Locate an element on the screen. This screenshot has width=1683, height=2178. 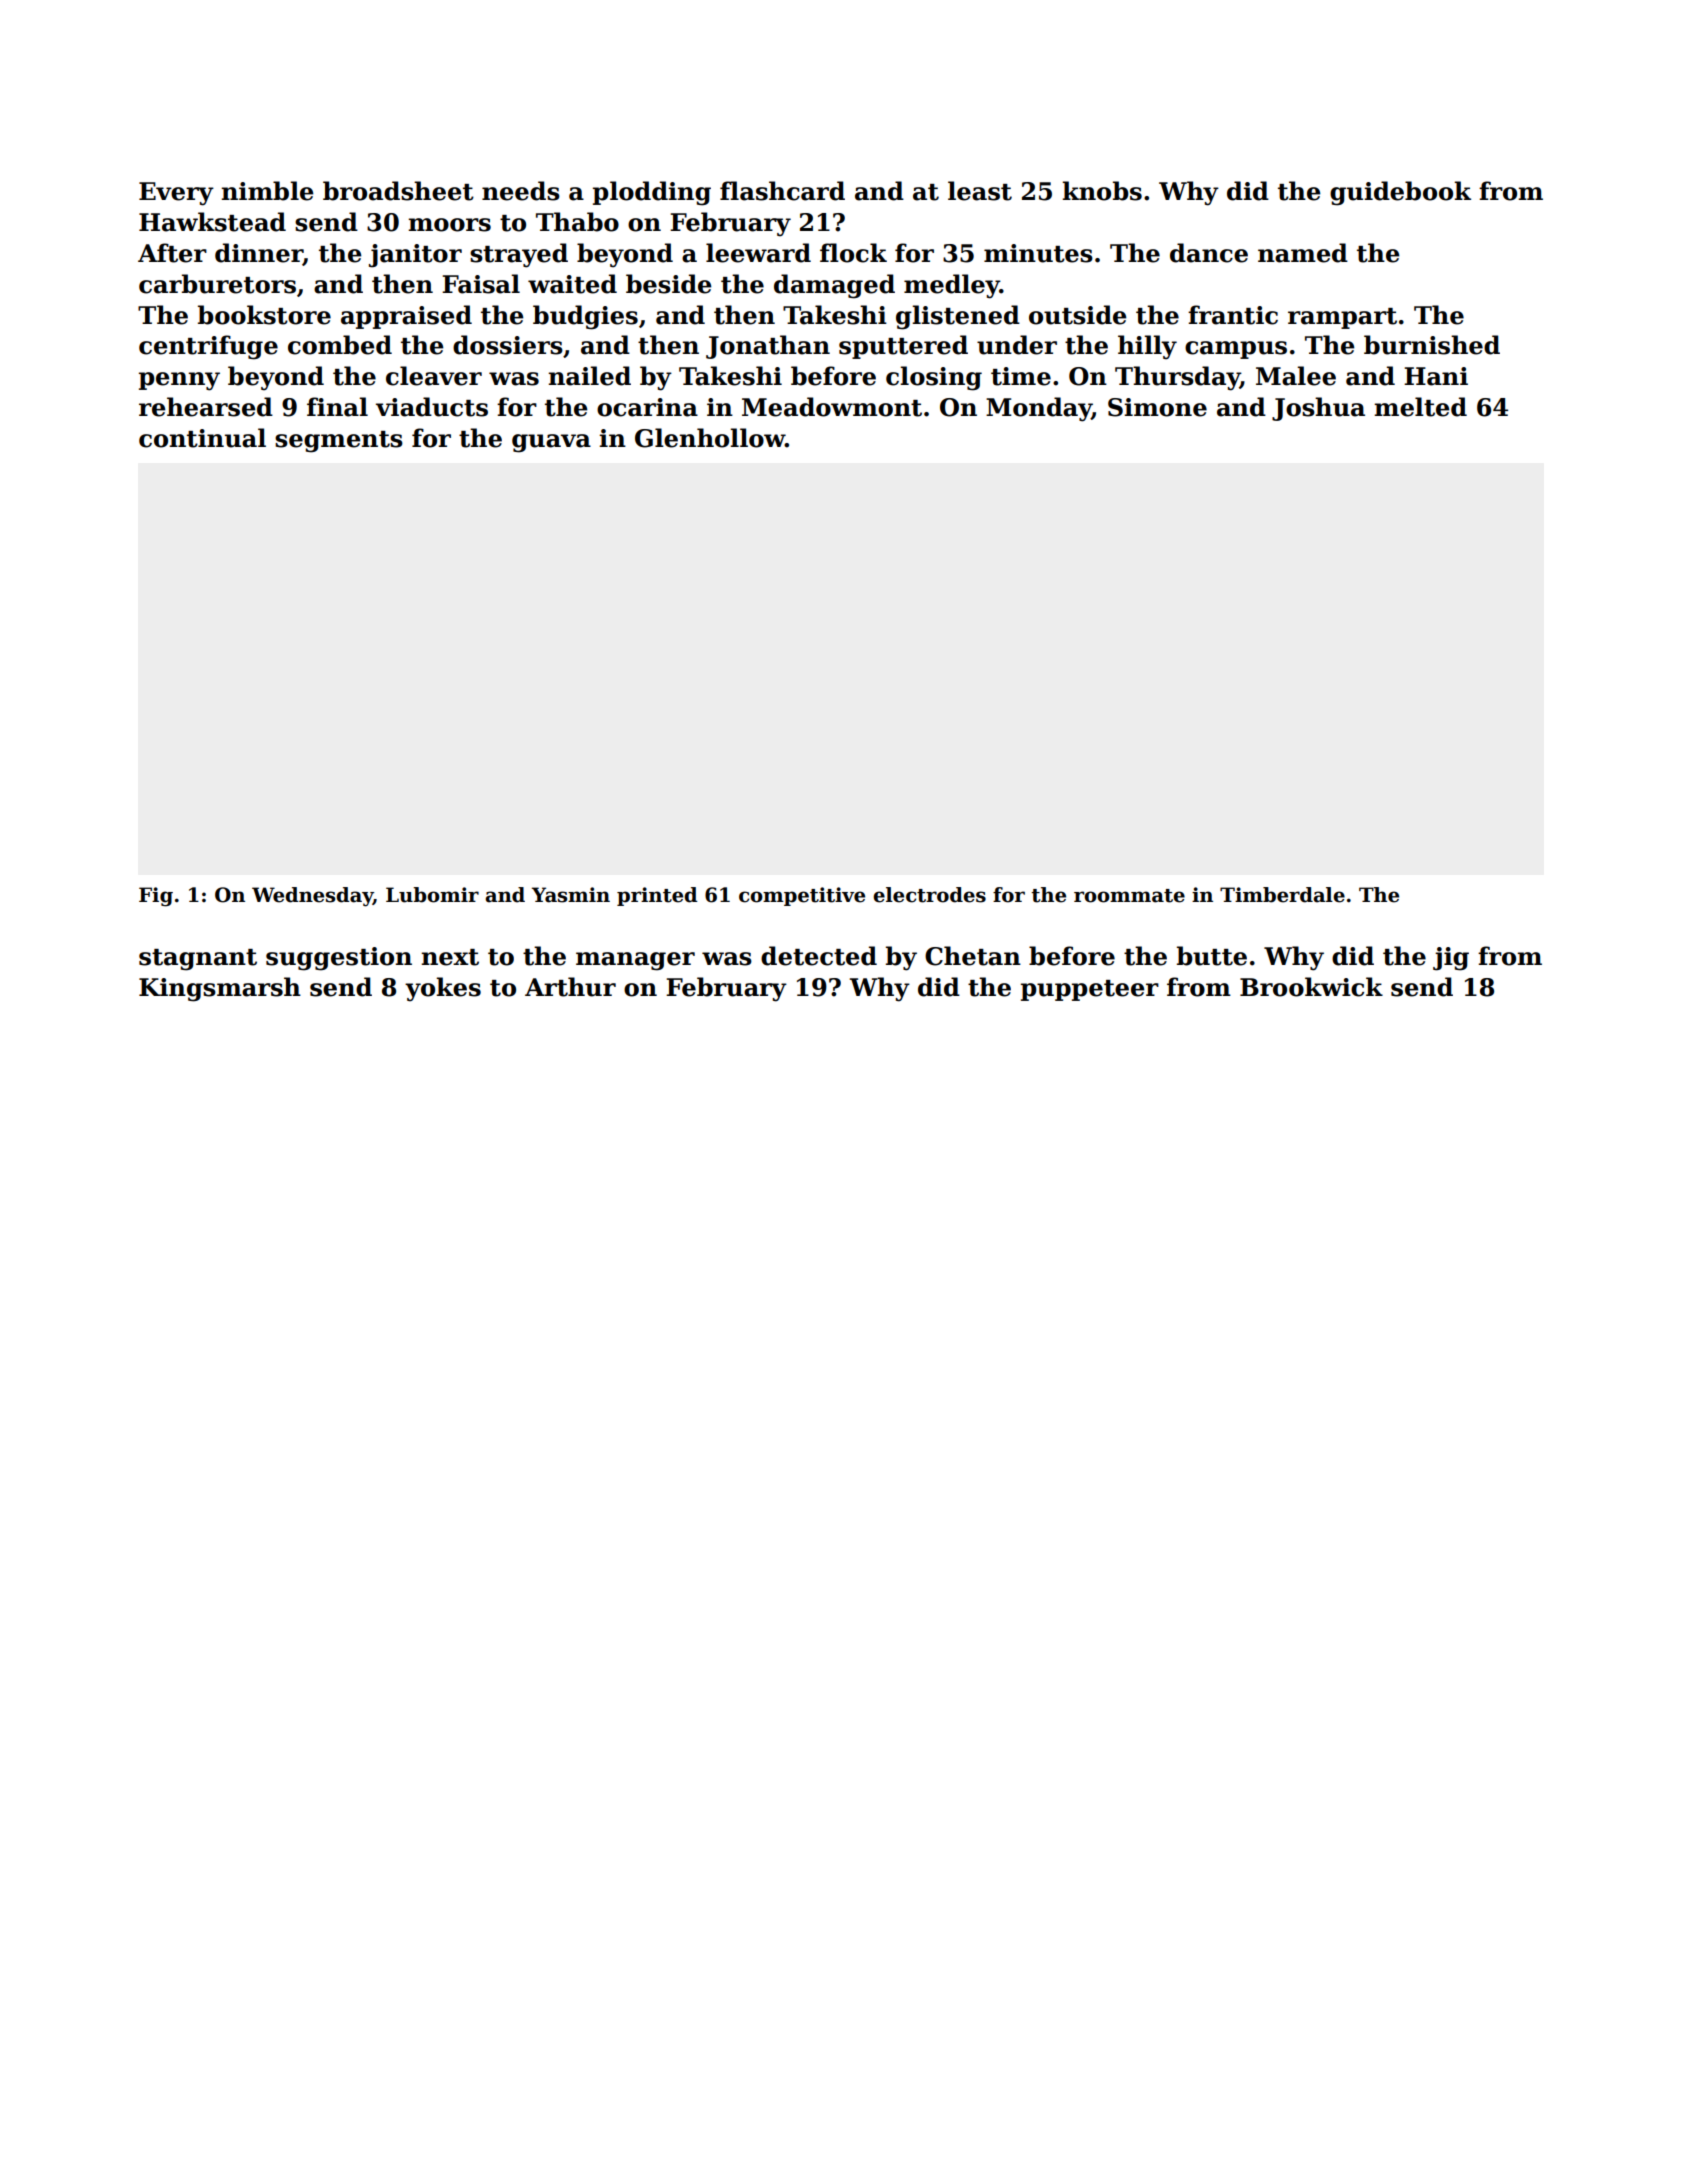
Arthur is located at coordinates (570, 987).
